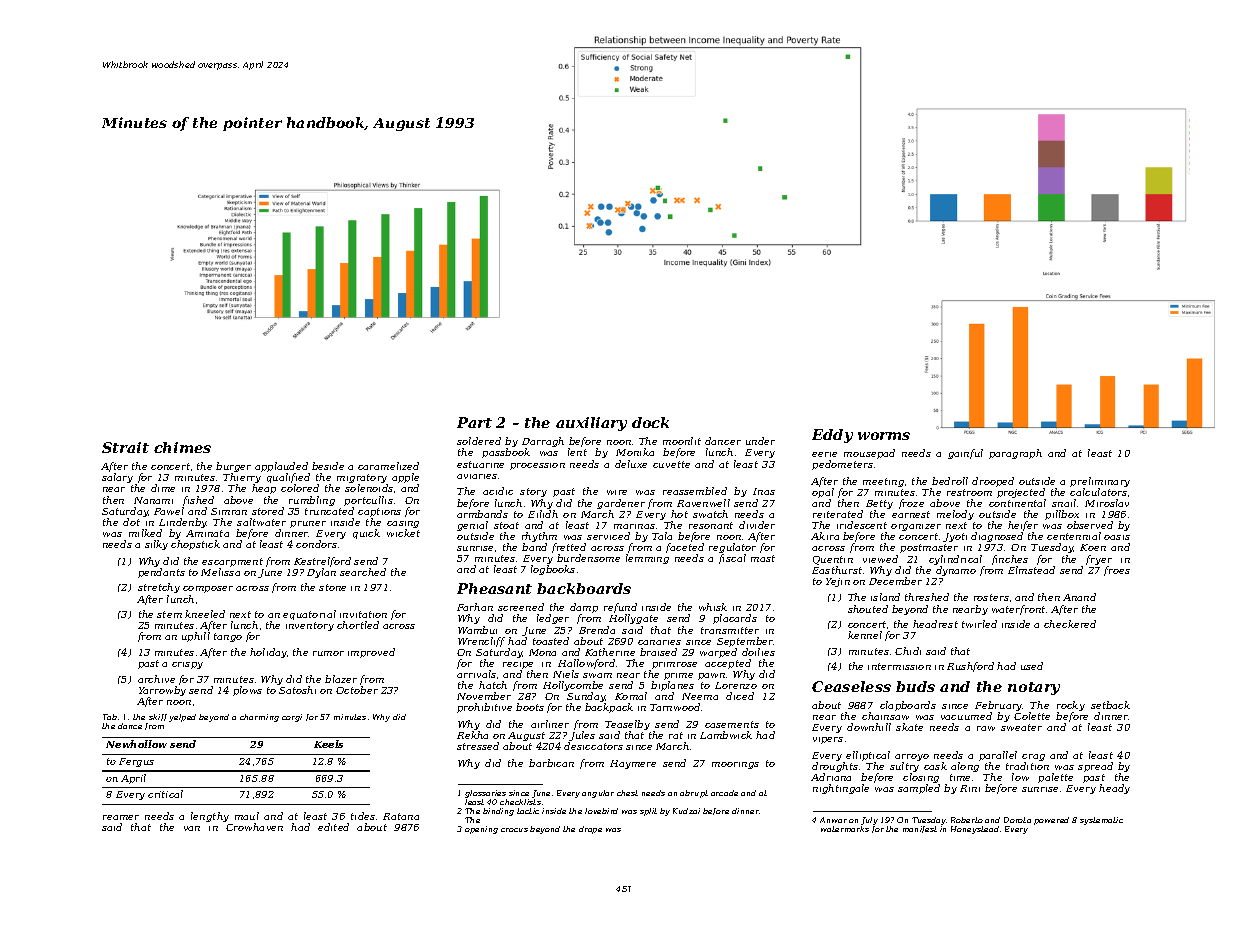 Image resolution: width=1233 pixels, height=952 pixels. Describe the element at coordinates (710, 514) in the screenshot. I see `swatch` at that location.
